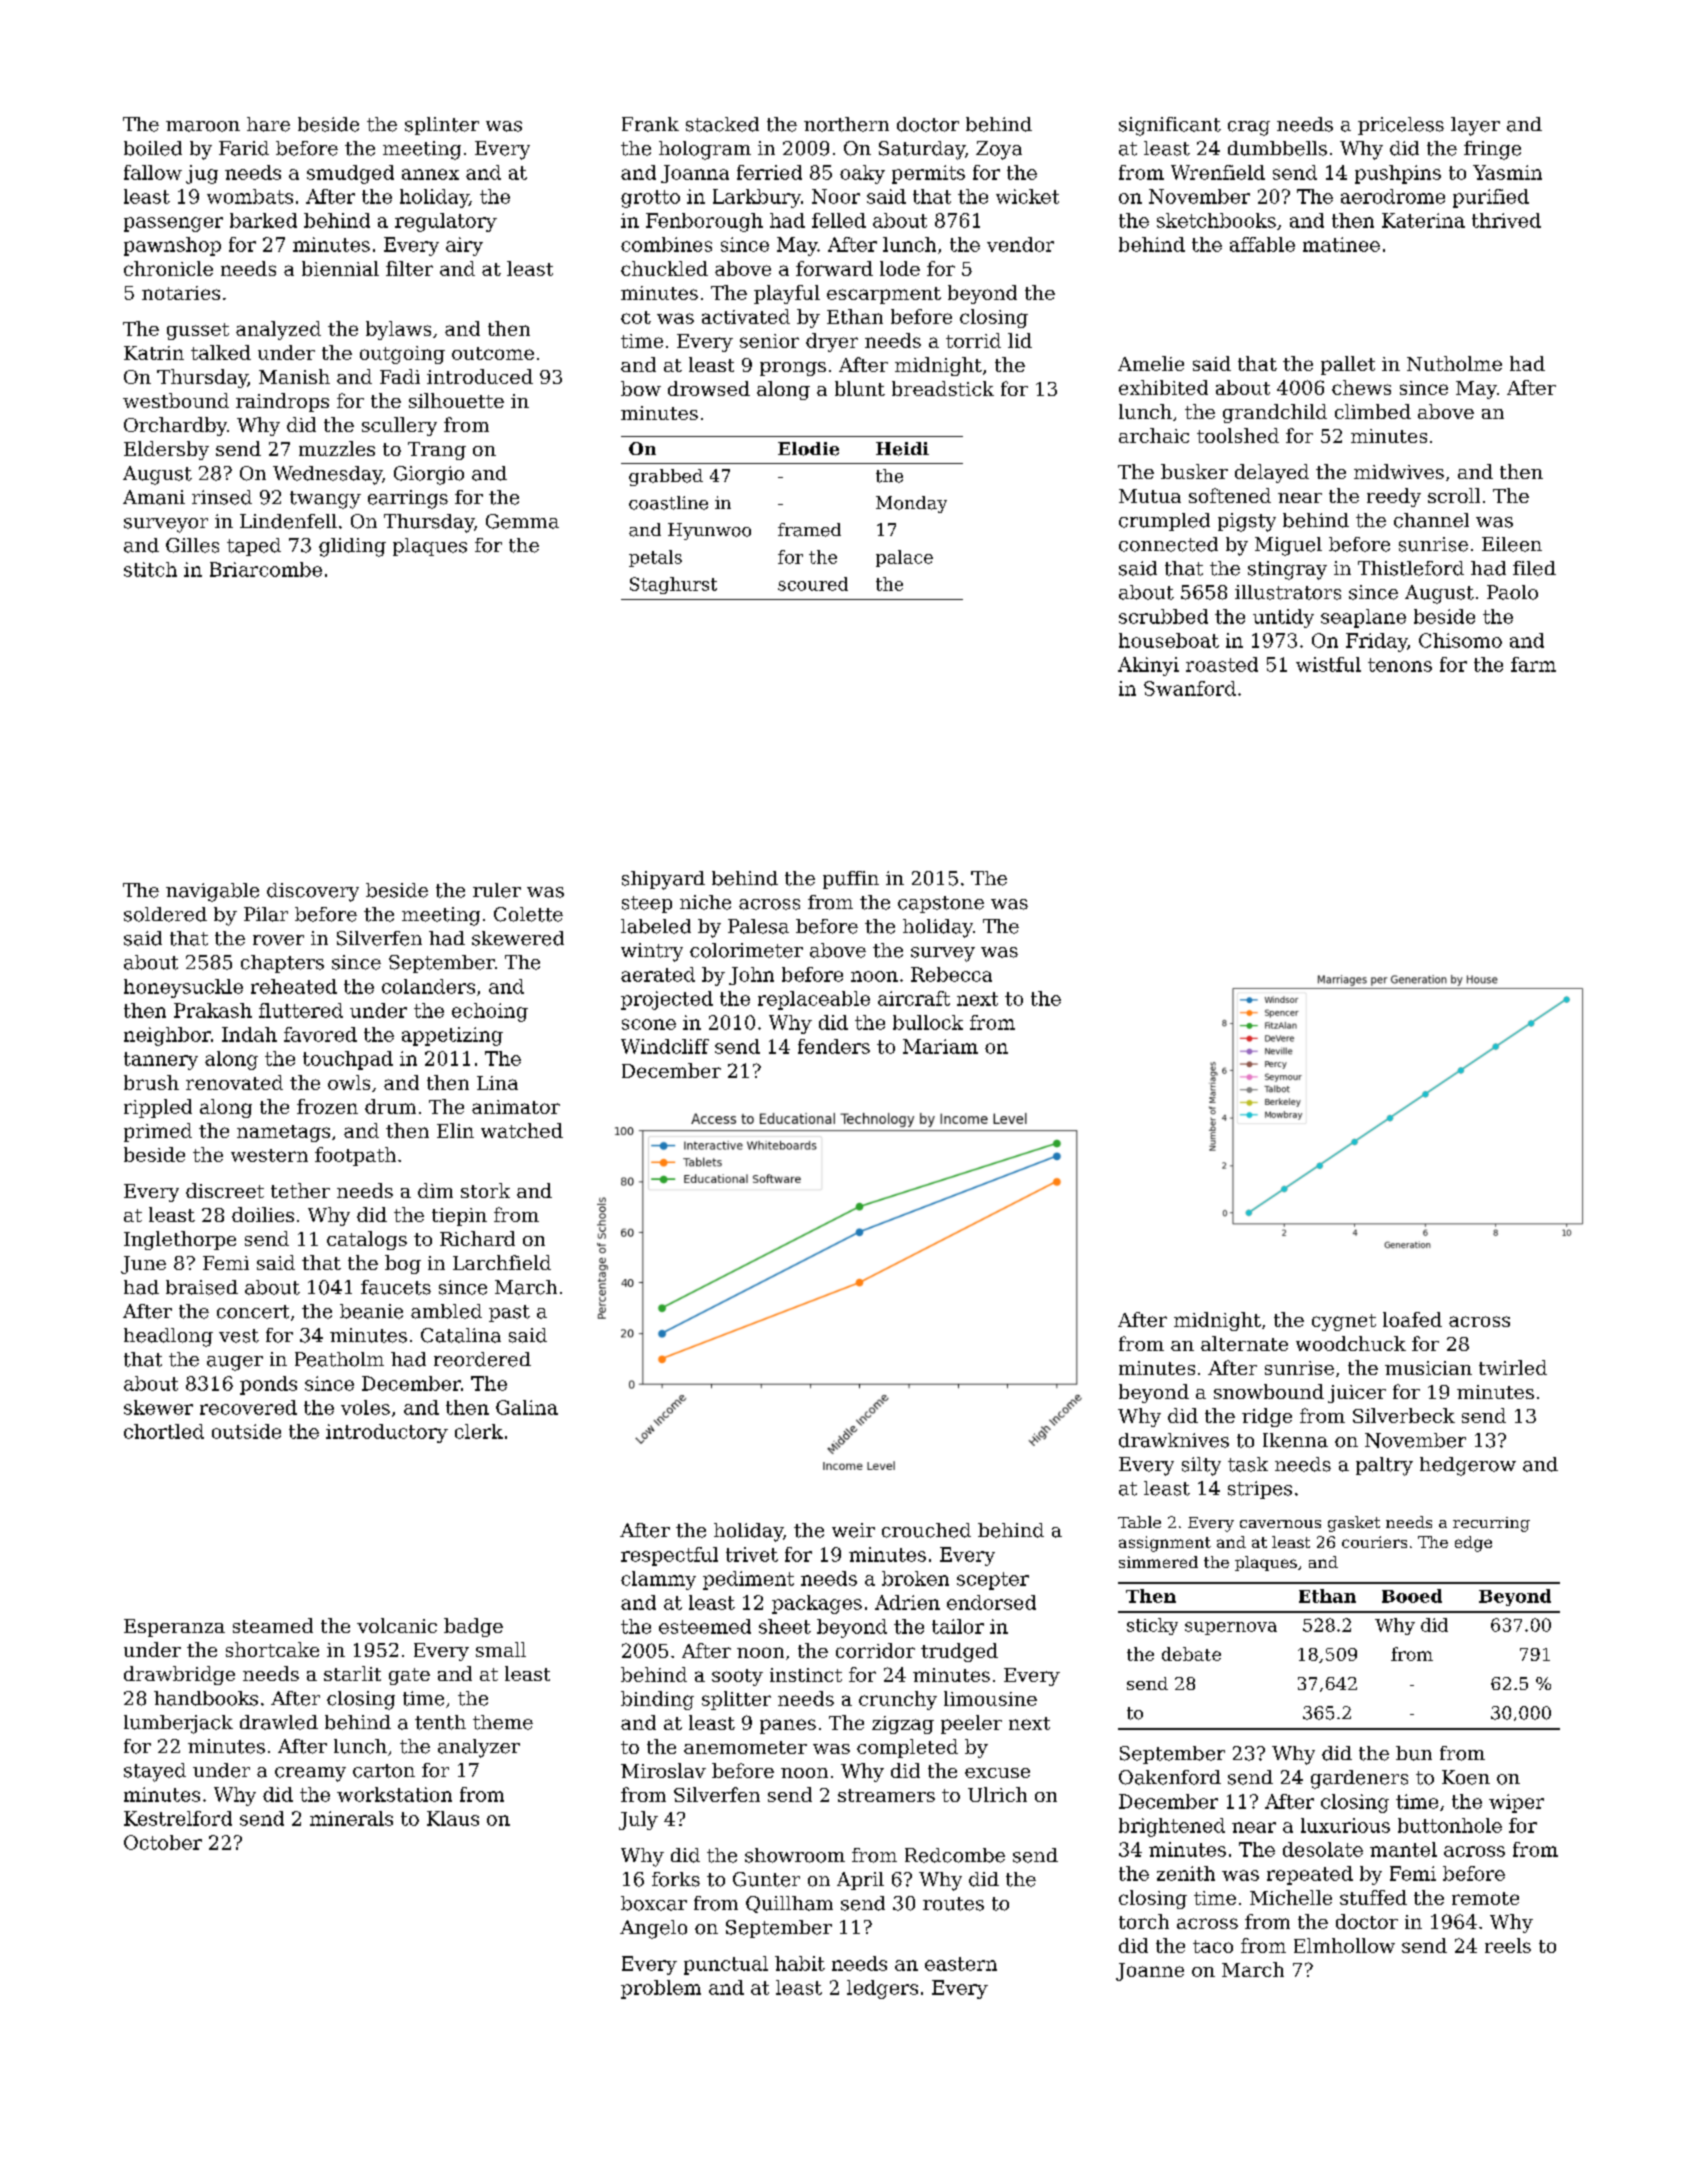 This image has height=2178, width=1683. What do you see at coordinates (1412, 1319) in the image?
I see `loafed` at bounding box center [1412, 1319].
